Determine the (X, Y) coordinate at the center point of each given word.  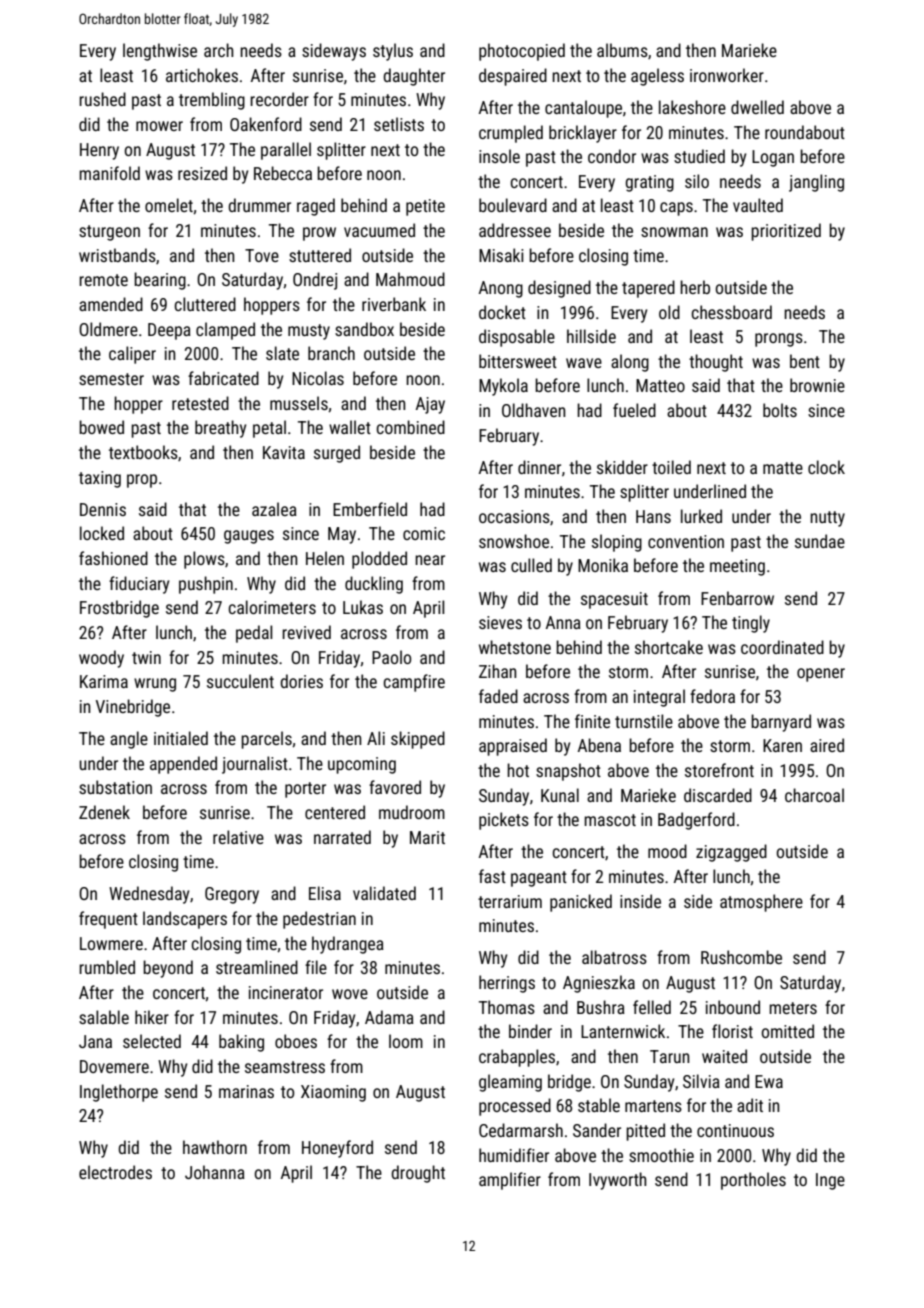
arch (219, 50)
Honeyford (337, 1149)
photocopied (522, 52)
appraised (513, 747)
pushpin (206, 585)
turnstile (644, 721)
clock (826, 467)
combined (410, 427)
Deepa (169, 331)
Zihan (498, 671)
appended (183, 765)
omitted (787, 1031)
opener (821, 675)
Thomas (507, 1007)
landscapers (185, 920)
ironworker (727, 75)
